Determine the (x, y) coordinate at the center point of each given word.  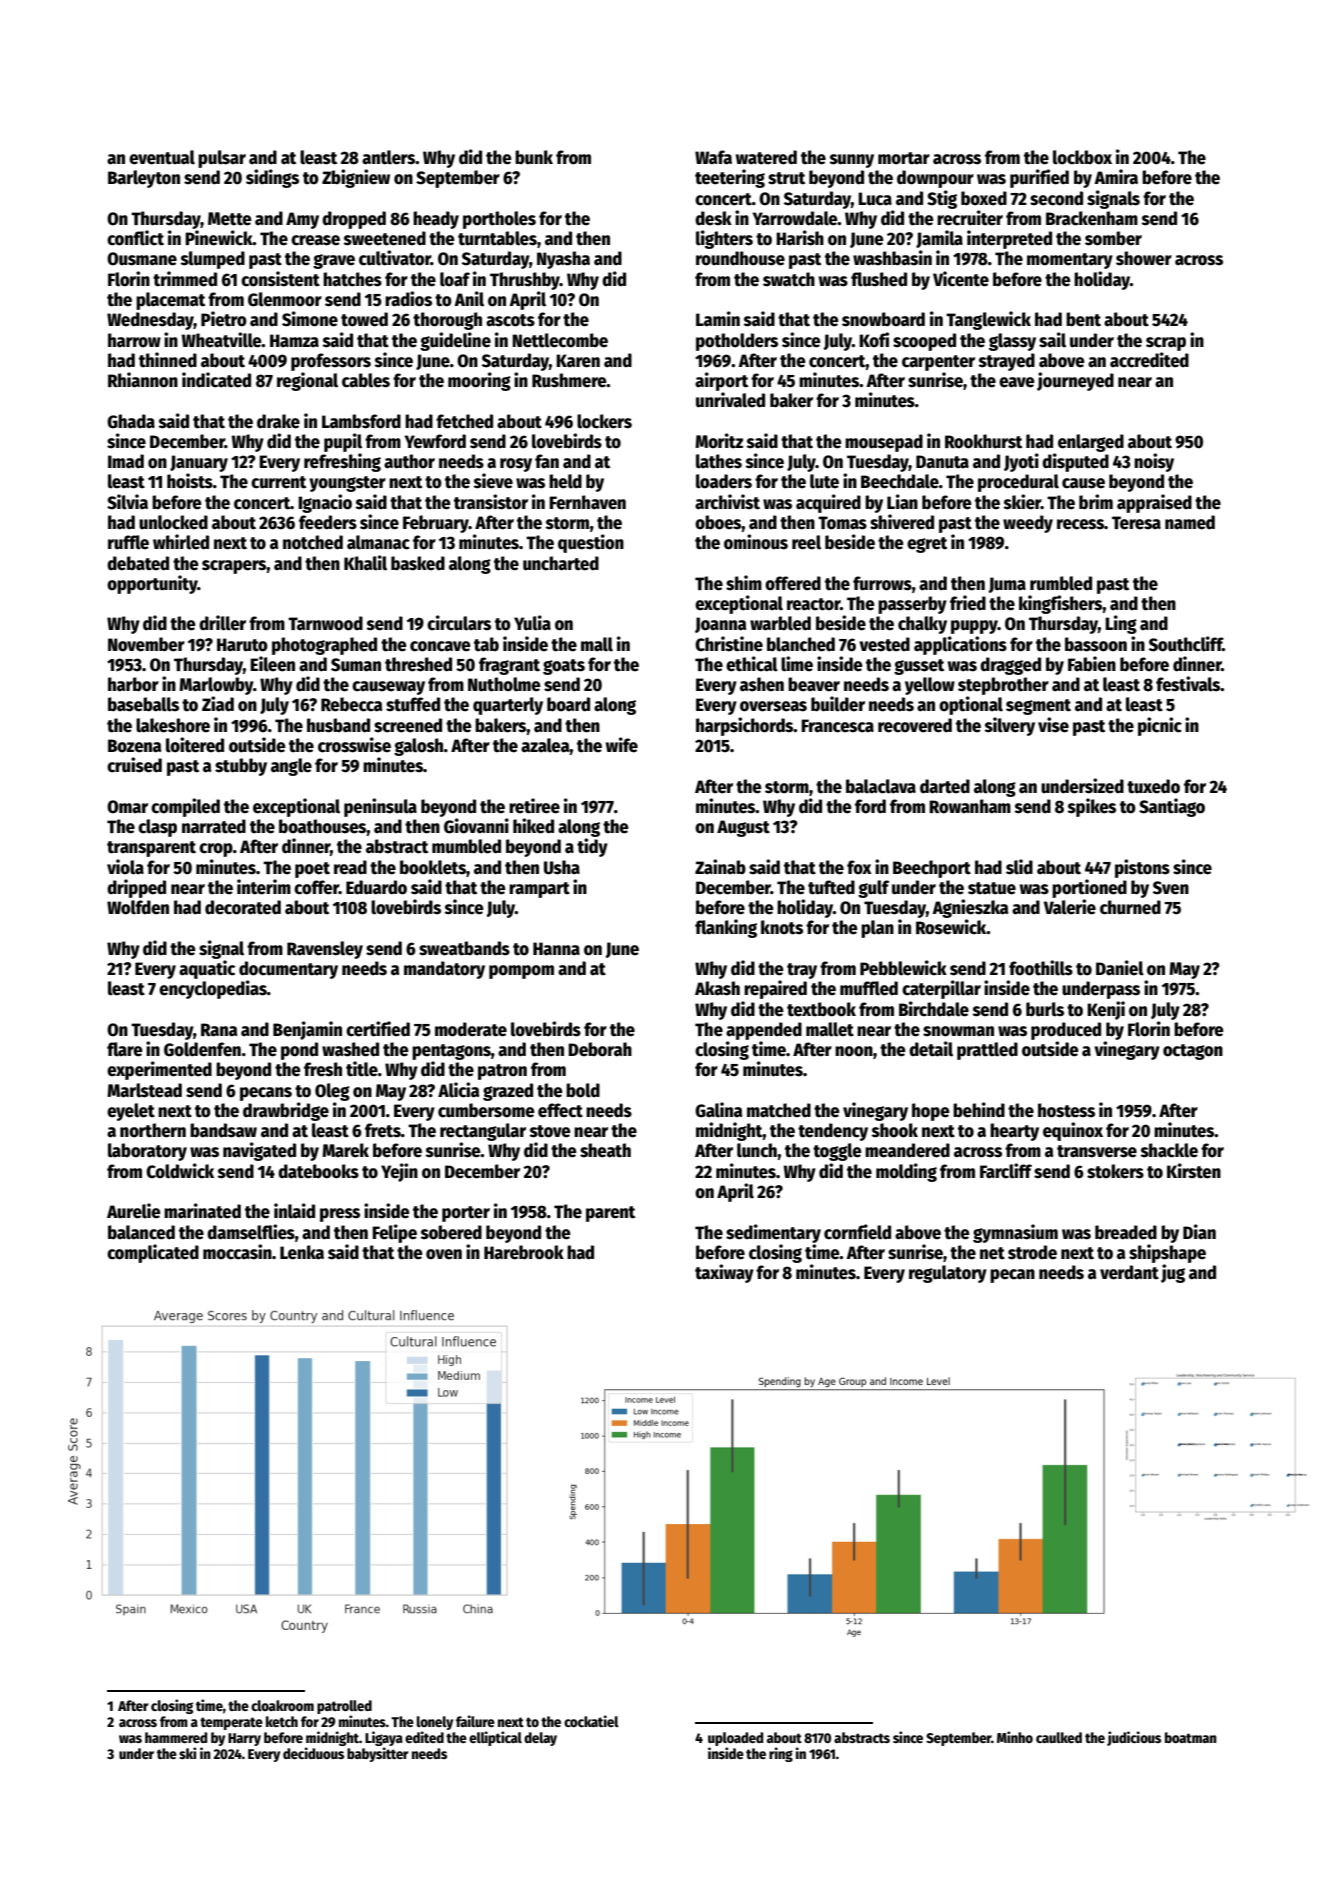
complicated (153, 1253)
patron (502, 1072)
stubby (241, 767)
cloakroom (282, 1705)
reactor (813, 604)
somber (1113, 238)
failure (475, 1721)
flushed (879, 279)
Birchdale (934, 1009)
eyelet (131, 1112)
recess (1080, 524)
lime (797, 664)
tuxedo (1153, 786)
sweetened (385, 238)
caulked (1059, 1737)
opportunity (152, 584)
